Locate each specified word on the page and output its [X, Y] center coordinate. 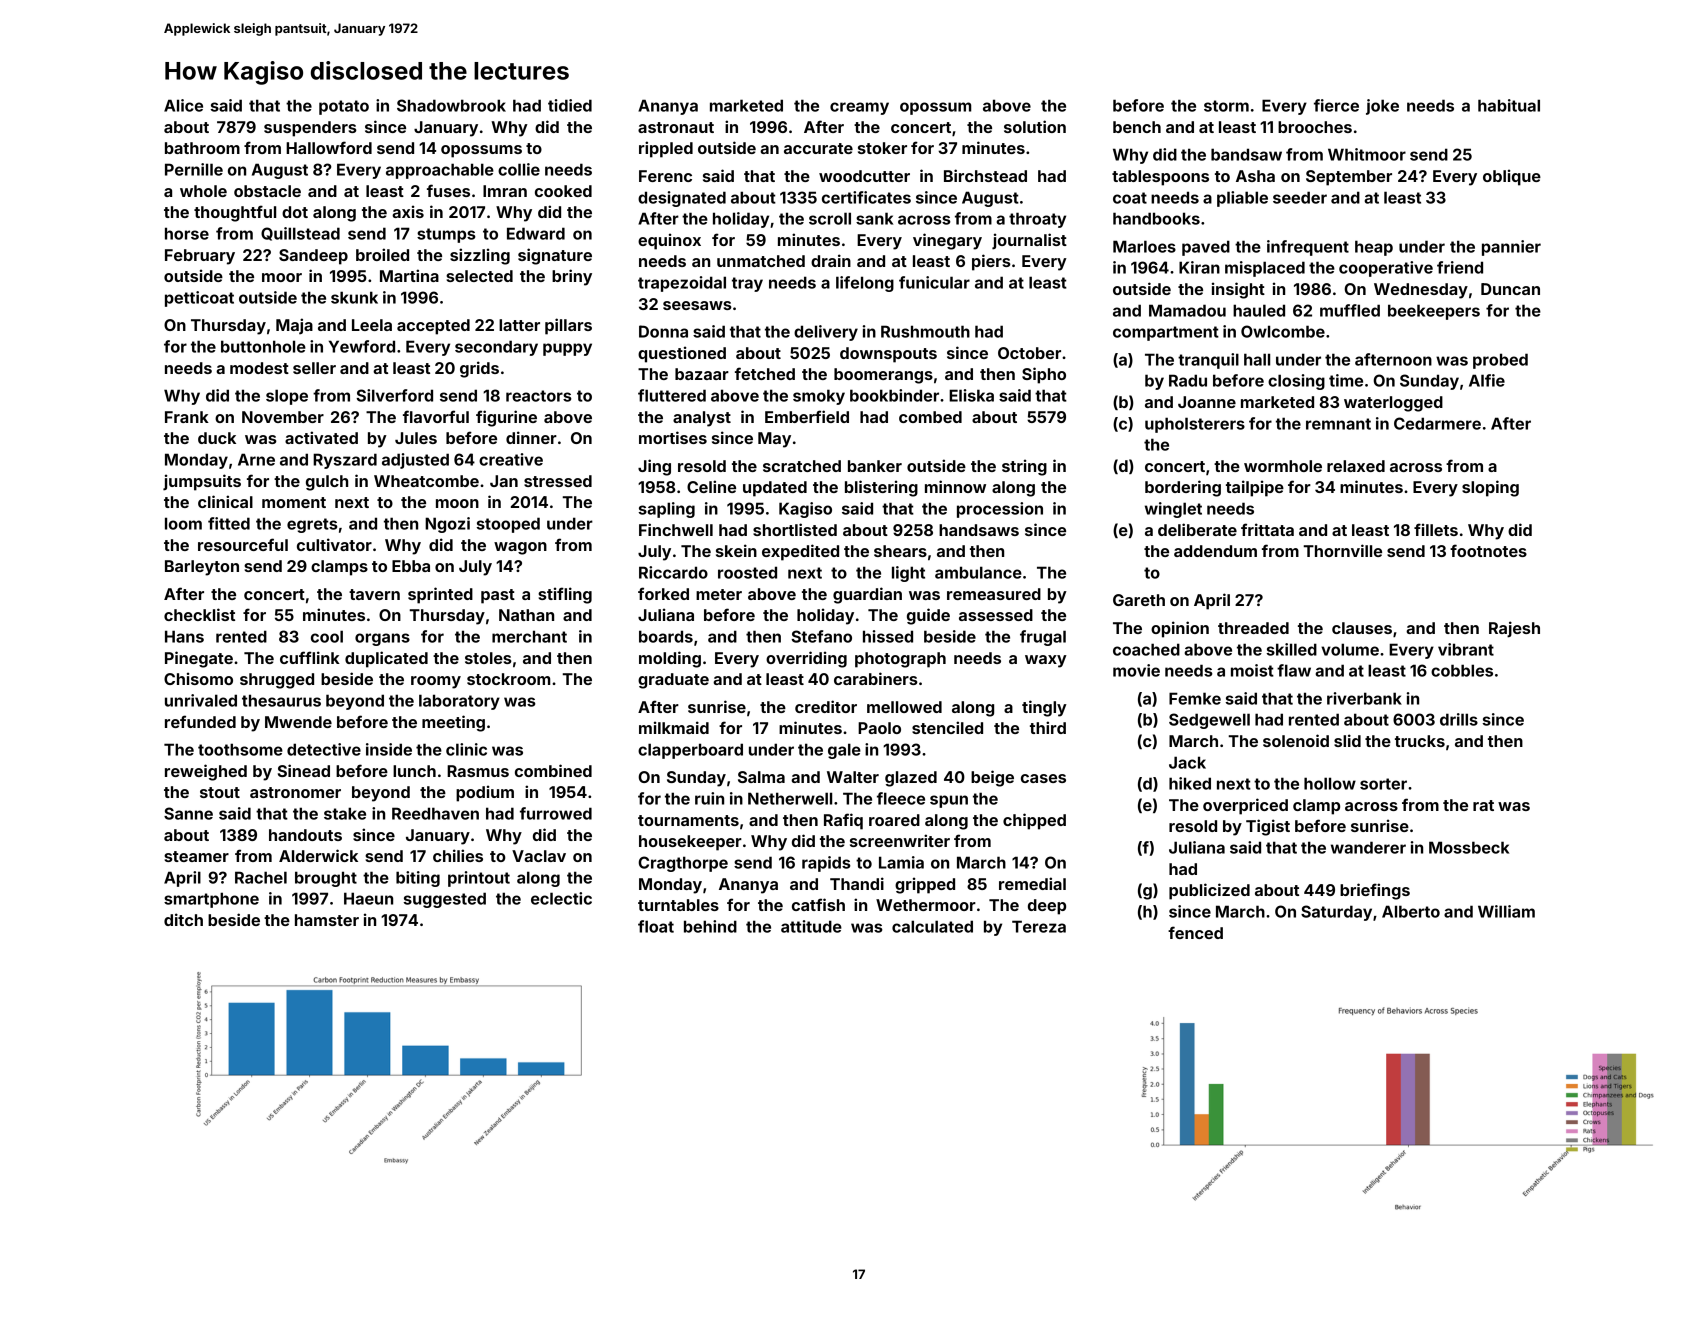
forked [663, 593]
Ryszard [345, 461]
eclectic [561, 898]
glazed [911, 779]
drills [1459, 719]
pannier [1511, 248]
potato [344, 107]
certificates [866, 197]
